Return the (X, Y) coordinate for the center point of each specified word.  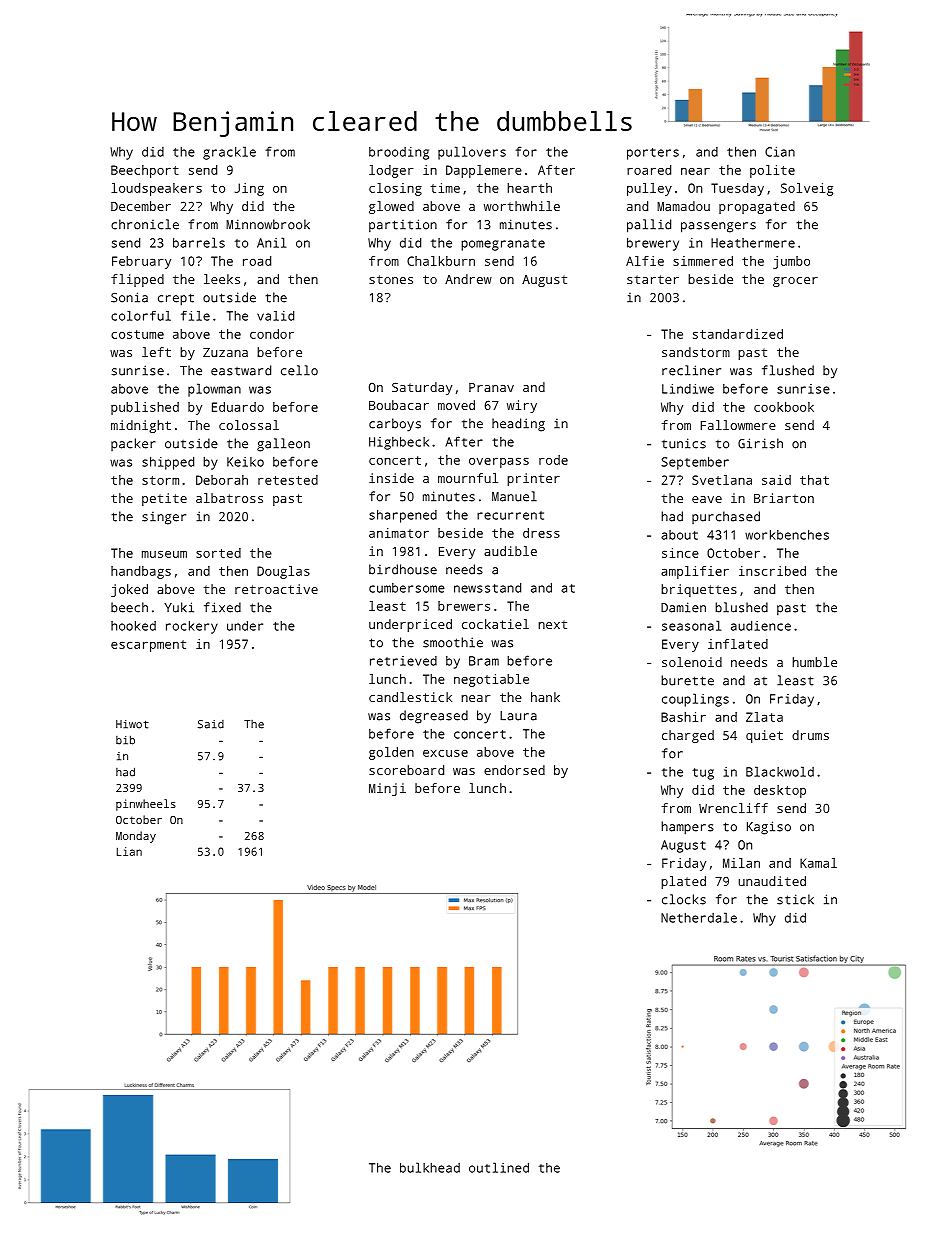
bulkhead (430, 1167)
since (680, 553)
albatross (229, 498)
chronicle (145, 224)
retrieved (403, 661)
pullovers (472, 153)
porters (653, 154)
